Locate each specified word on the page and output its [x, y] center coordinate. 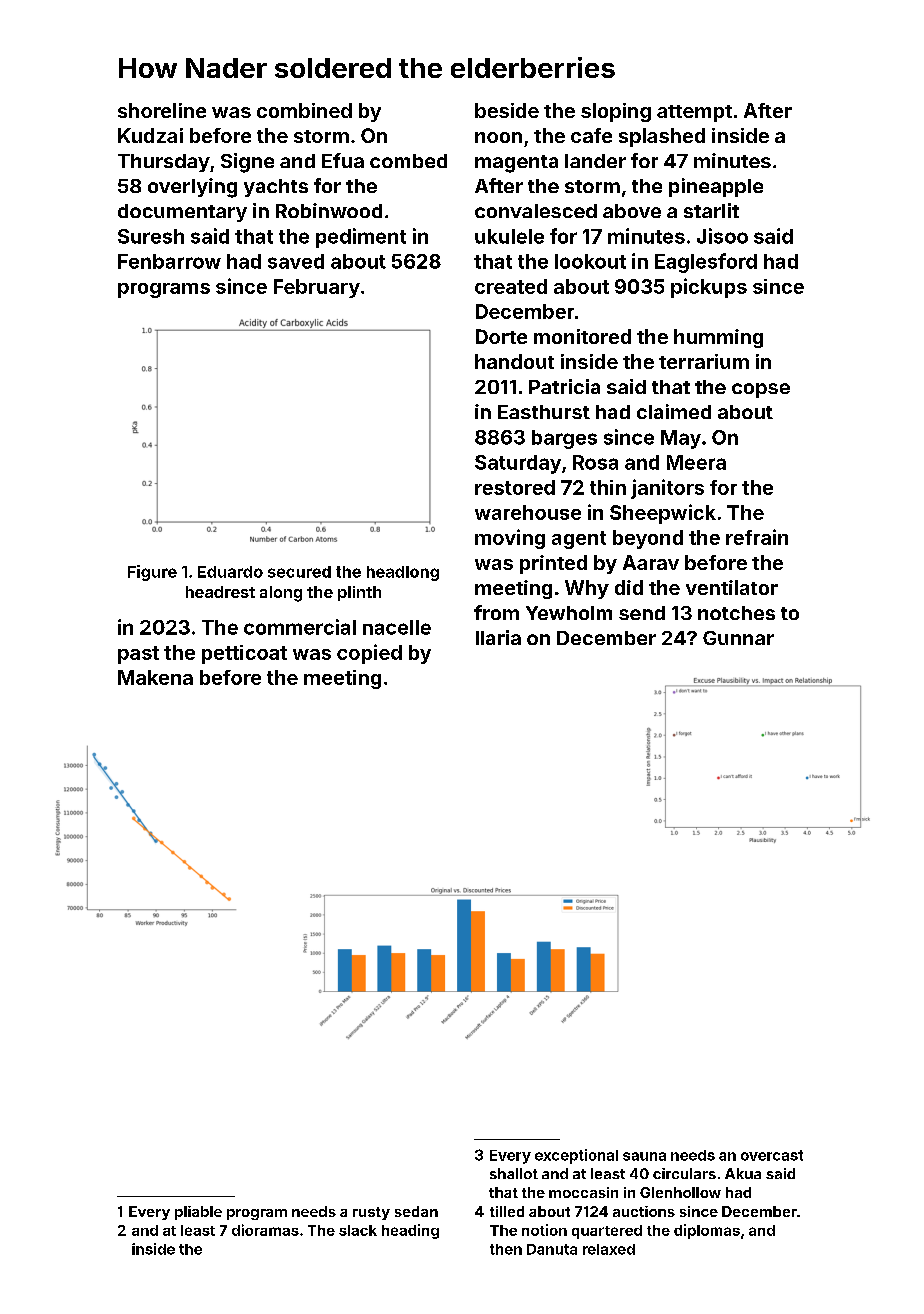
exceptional [576, 1156]
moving [510, 539]
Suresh [151, 236]
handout [514, 361]
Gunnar [738, 638]
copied [369, 654]
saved [296, 261]
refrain [757, 537]
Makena [155, 677]
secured [299, 572]
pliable [198, 1213]
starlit [711, 210]
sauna [644, 1156]
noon [498, 137]
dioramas [265, 1230]
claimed [674, 411]
